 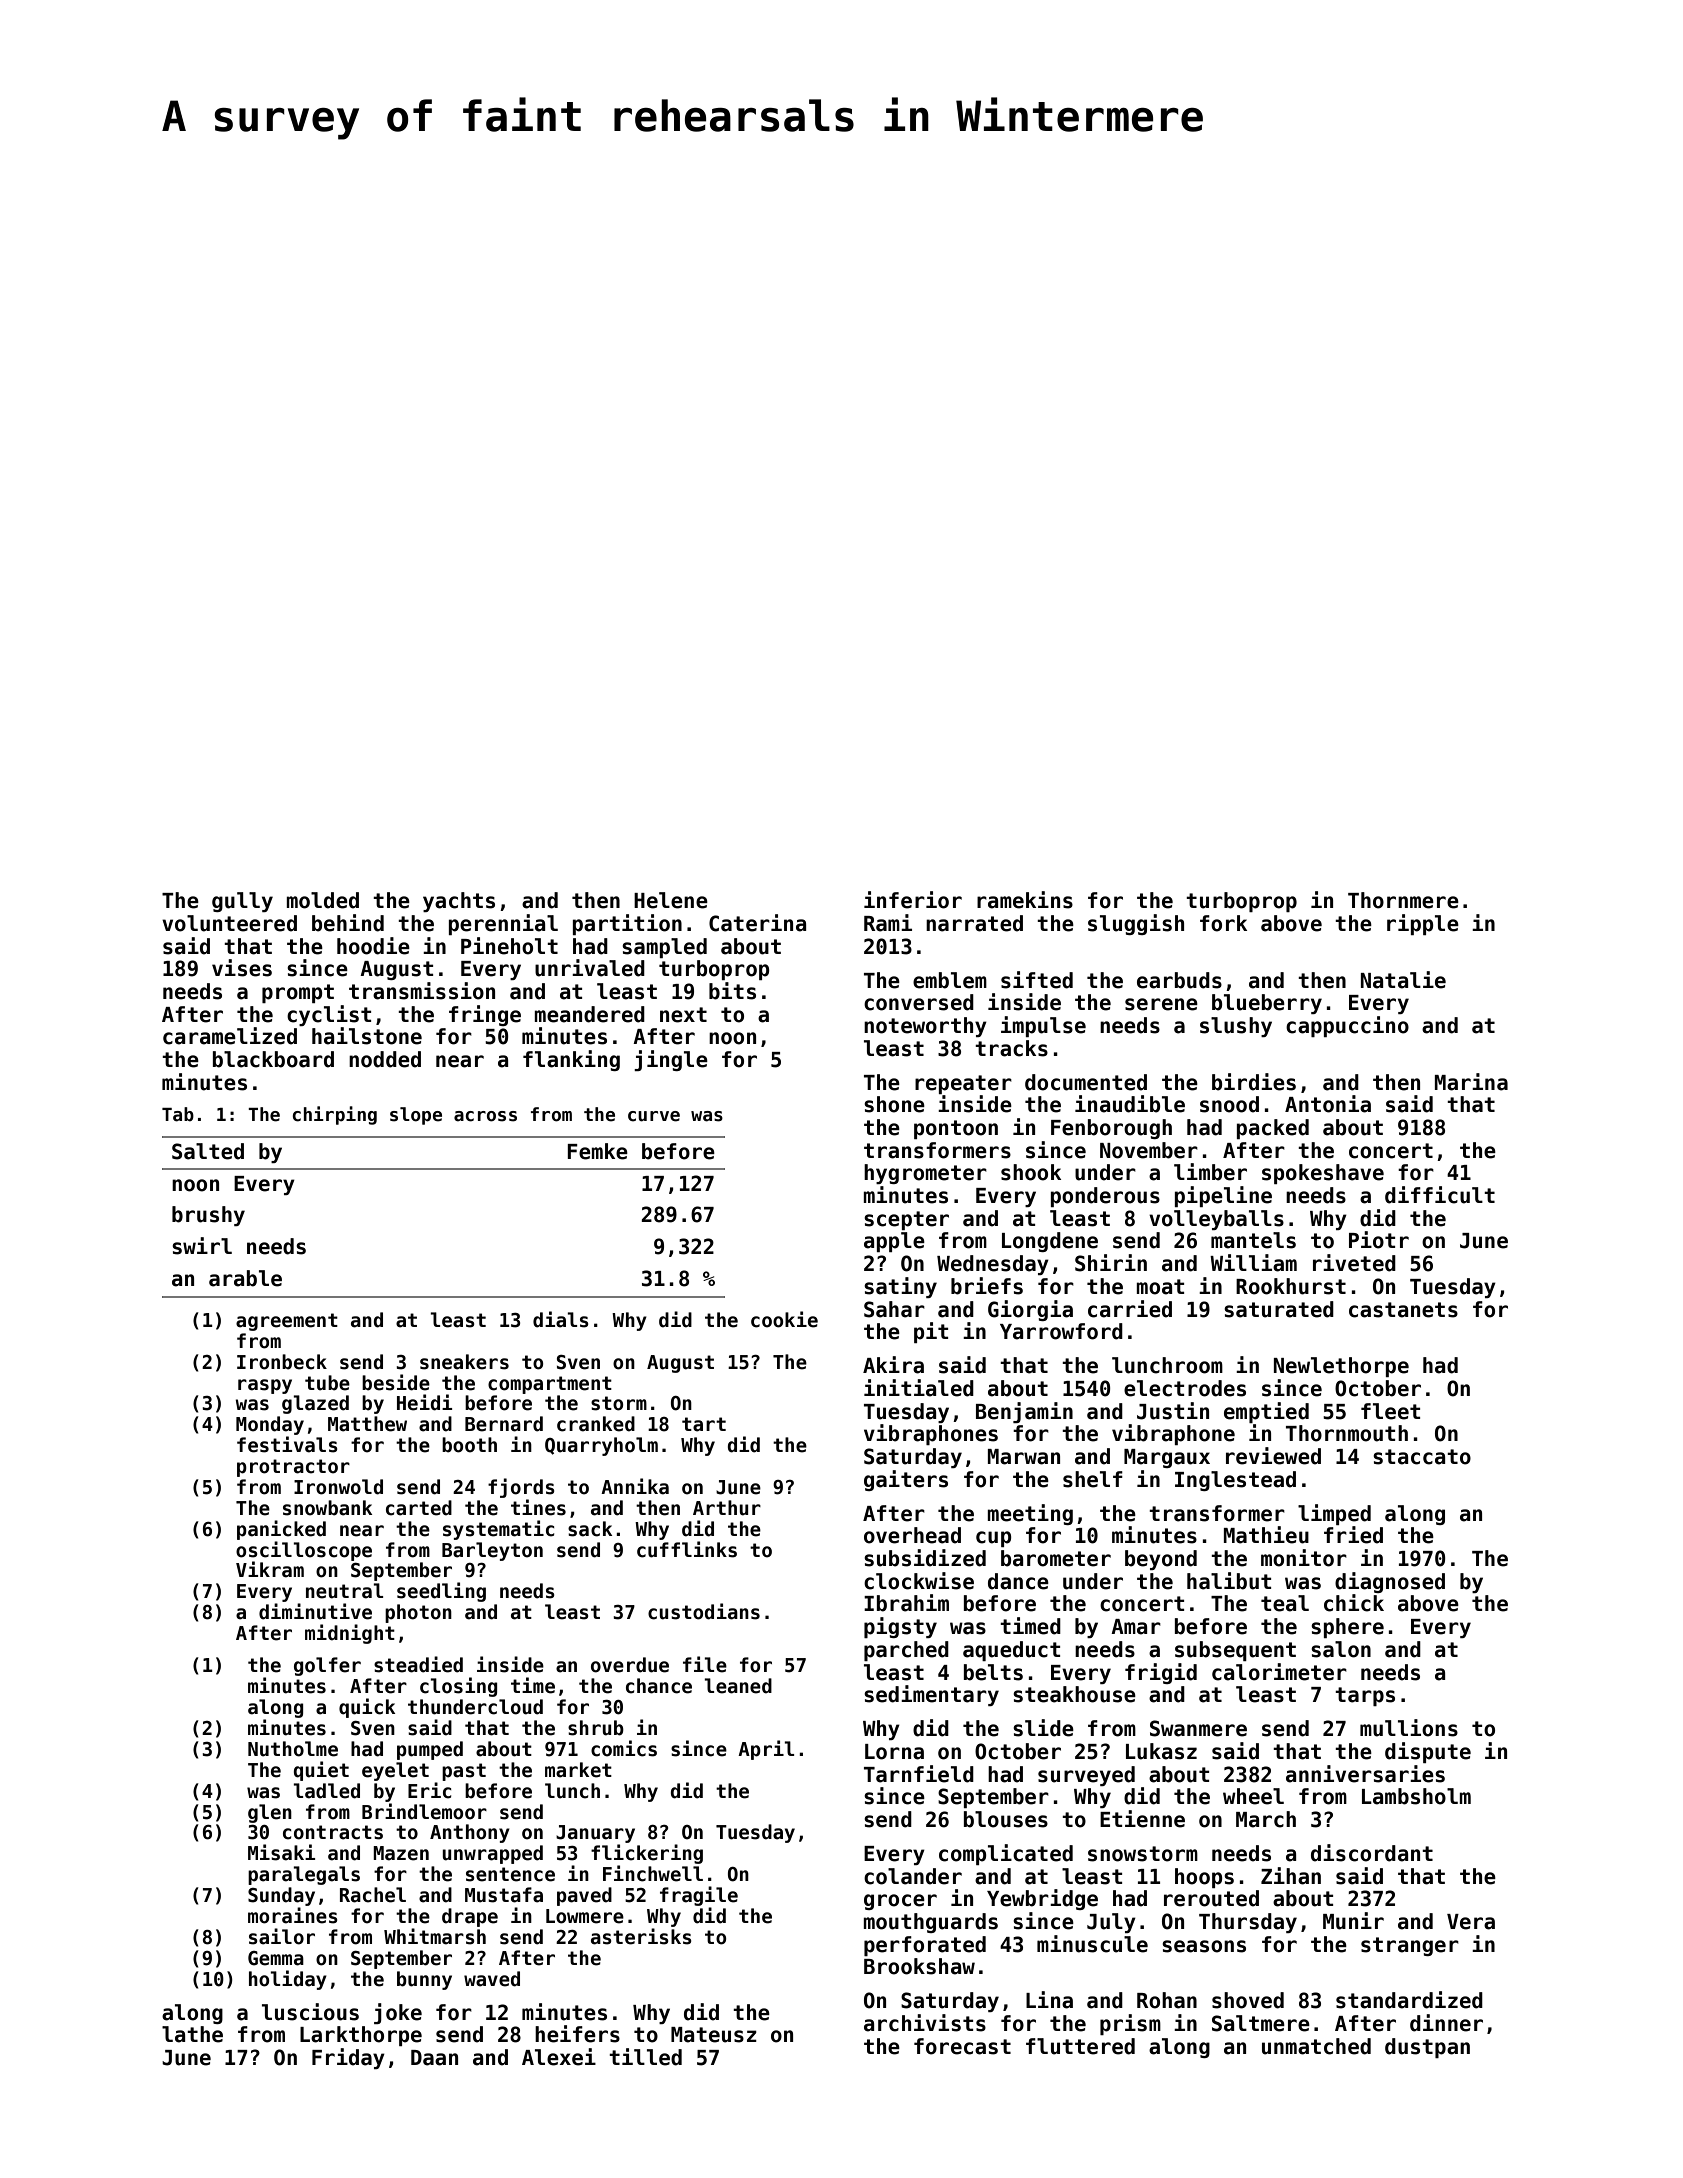 What do you see at coordinates (293, 1468) in the image?
I see `protractor` at bounding box center [293, 1468].
